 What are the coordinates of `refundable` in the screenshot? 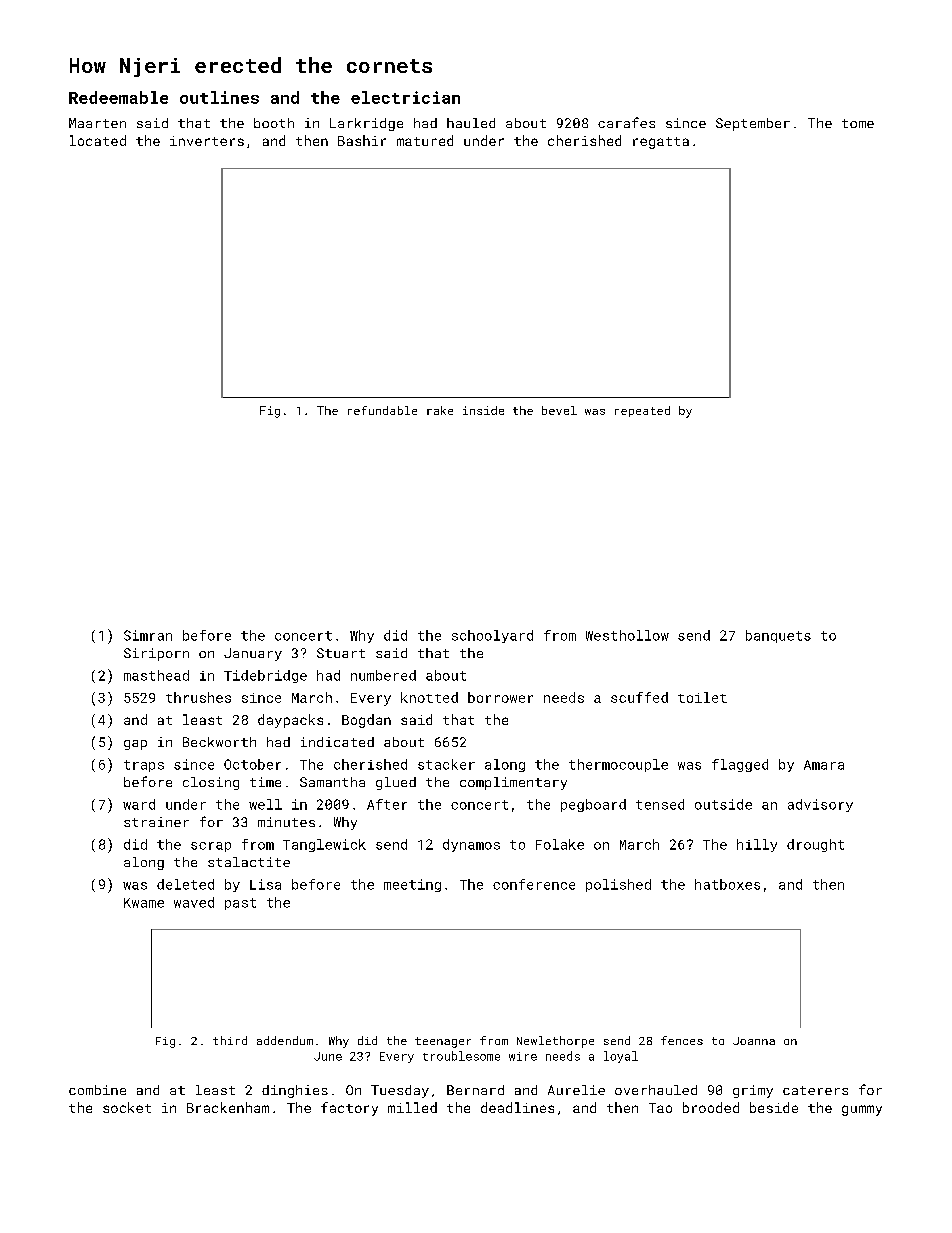 It's located at (382, 410).
